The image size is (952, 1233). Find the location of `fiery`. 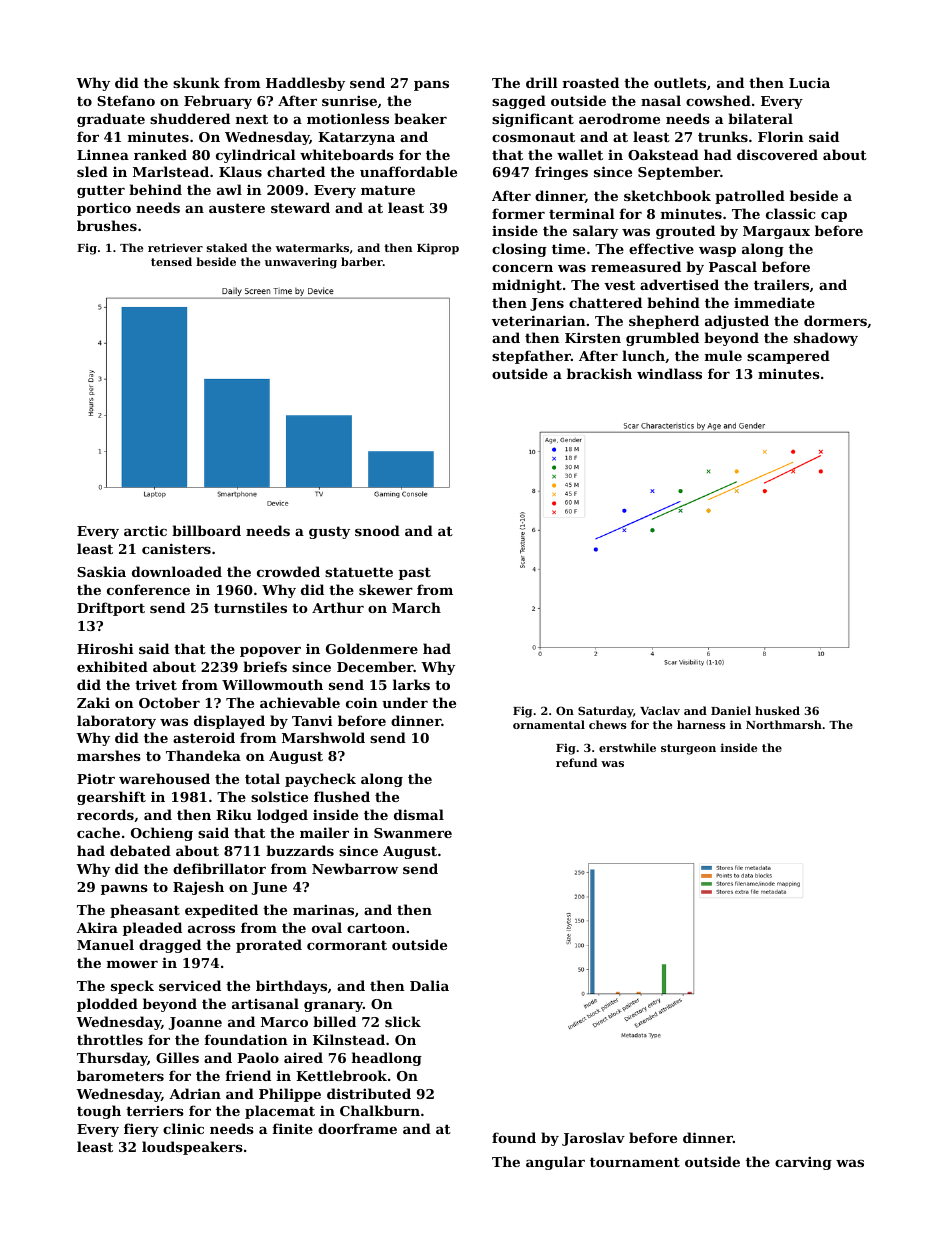

fiery is located at coordinates (141, 1130).
